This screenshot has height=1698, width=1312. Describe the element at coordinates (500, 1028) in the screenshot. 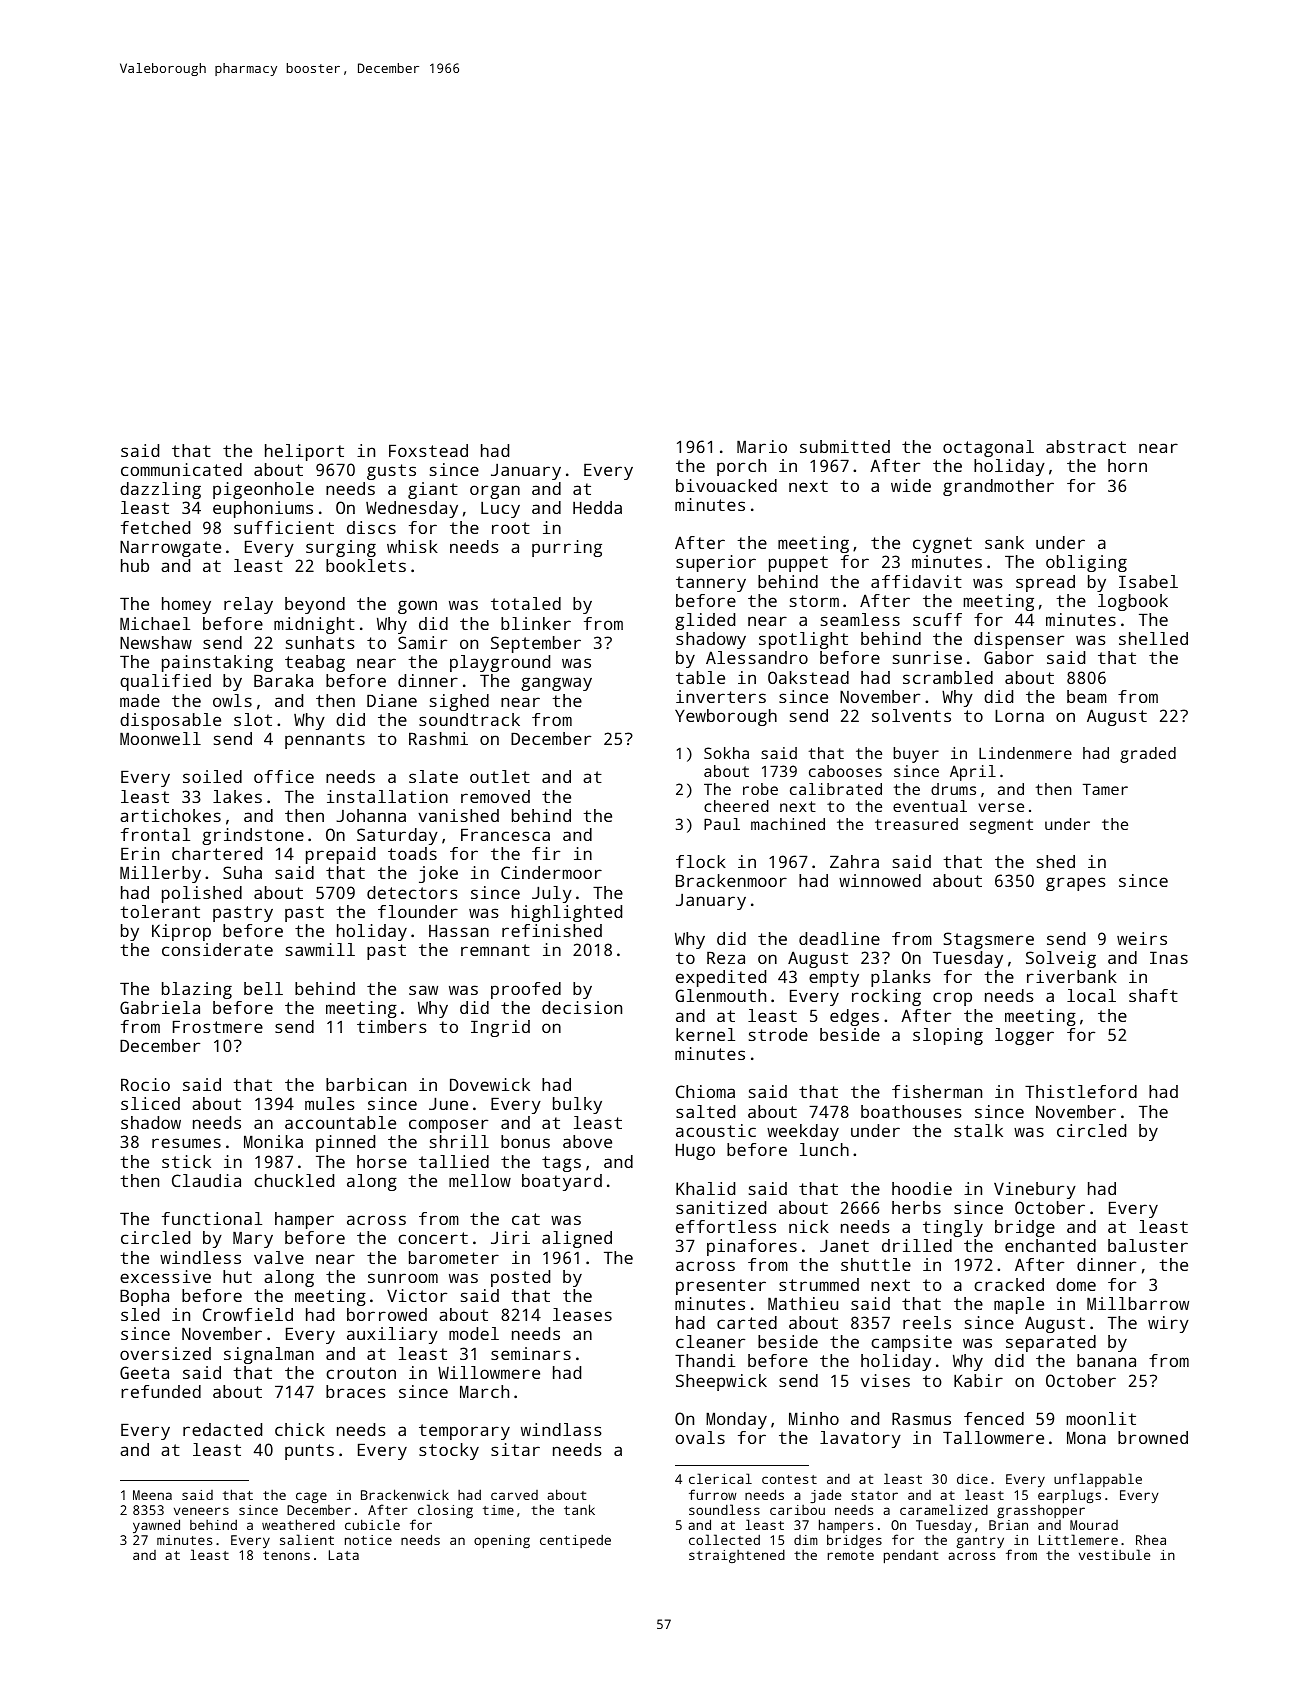

I see `Ingrid` at that location.
